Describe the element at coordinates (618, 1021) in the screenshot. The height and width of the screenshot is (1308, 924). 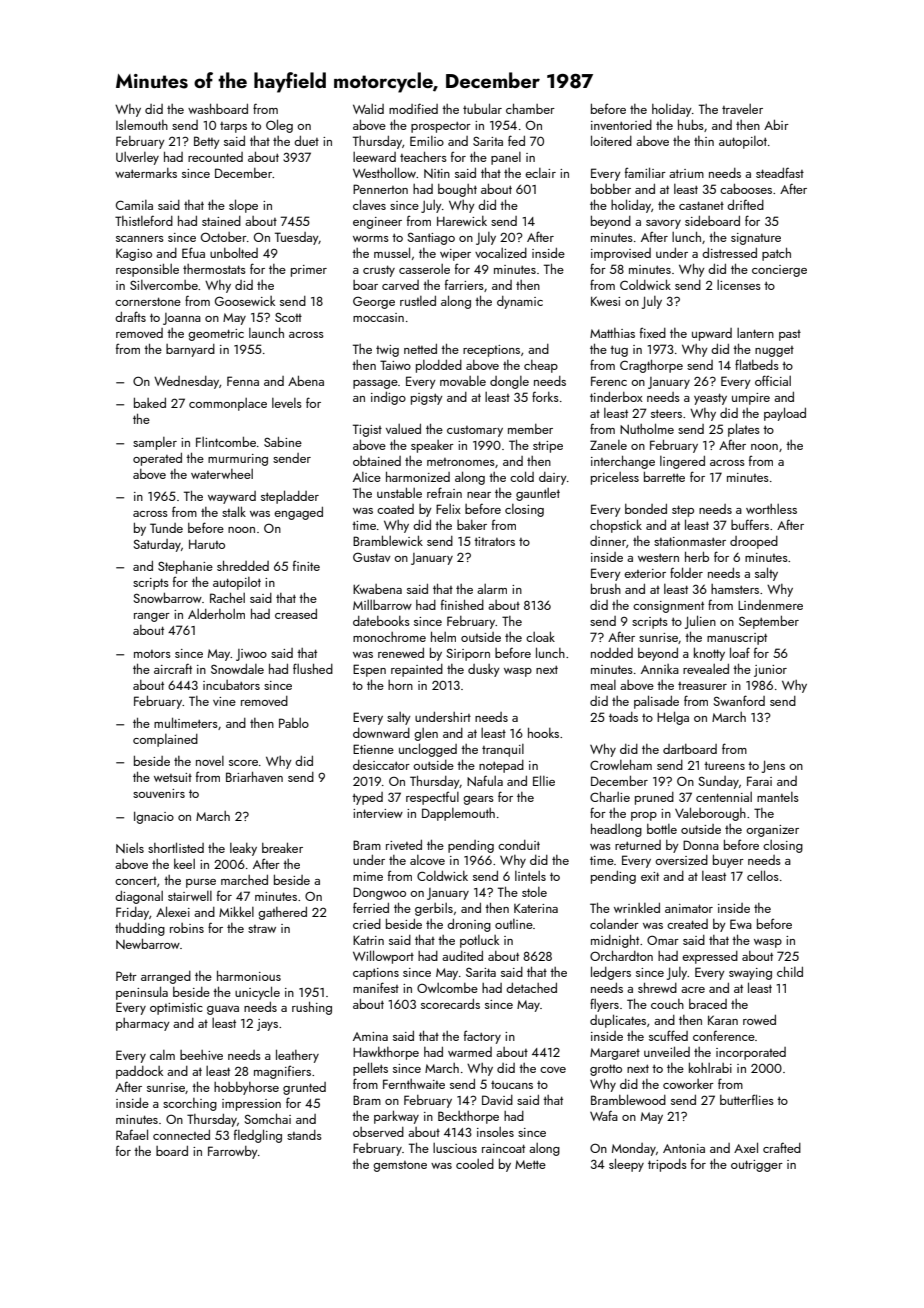
I see `duplicates` at that location.
